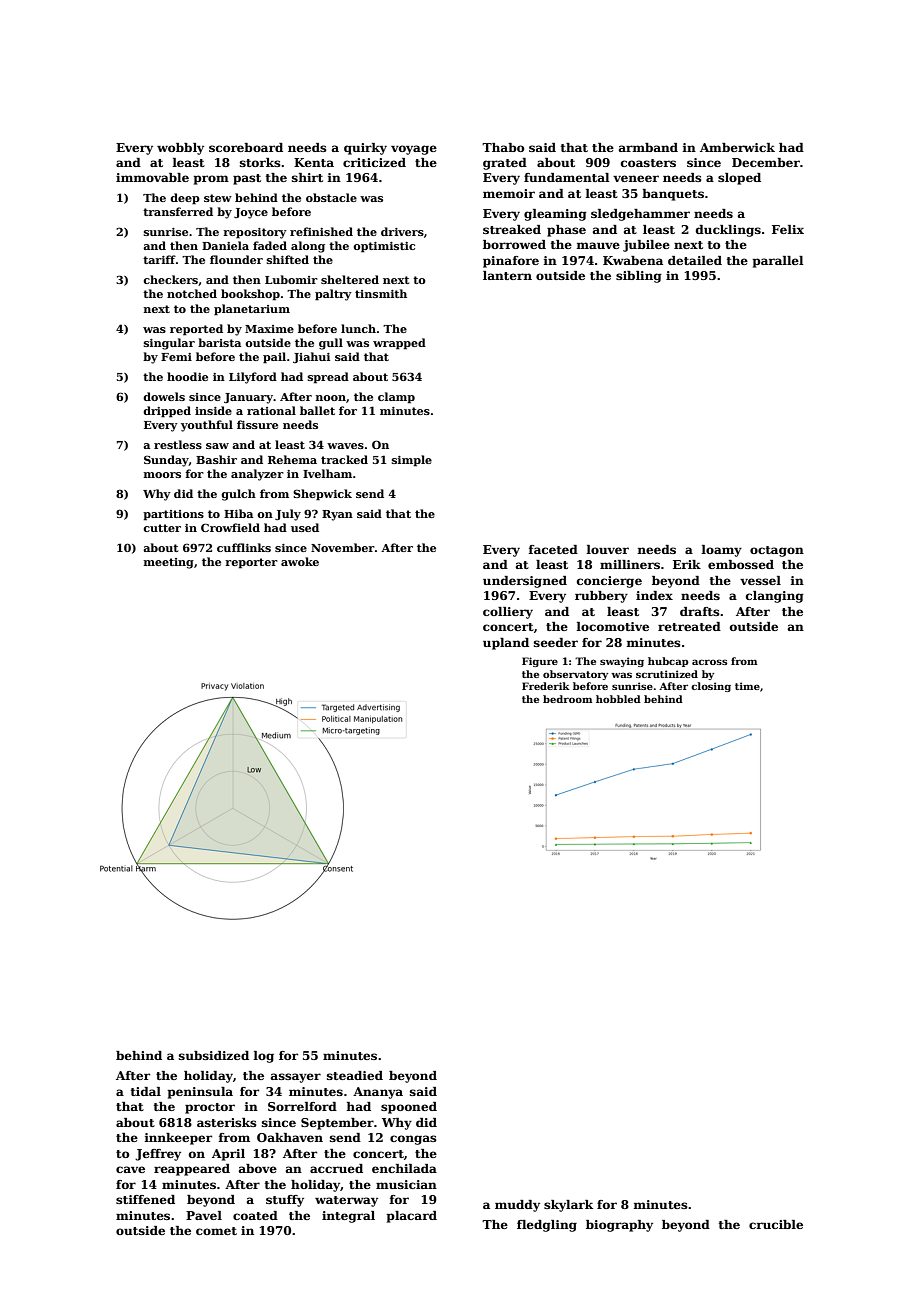 The height and width of the document is (1308, 920). I want to click on placard, so click(411, 1217).
